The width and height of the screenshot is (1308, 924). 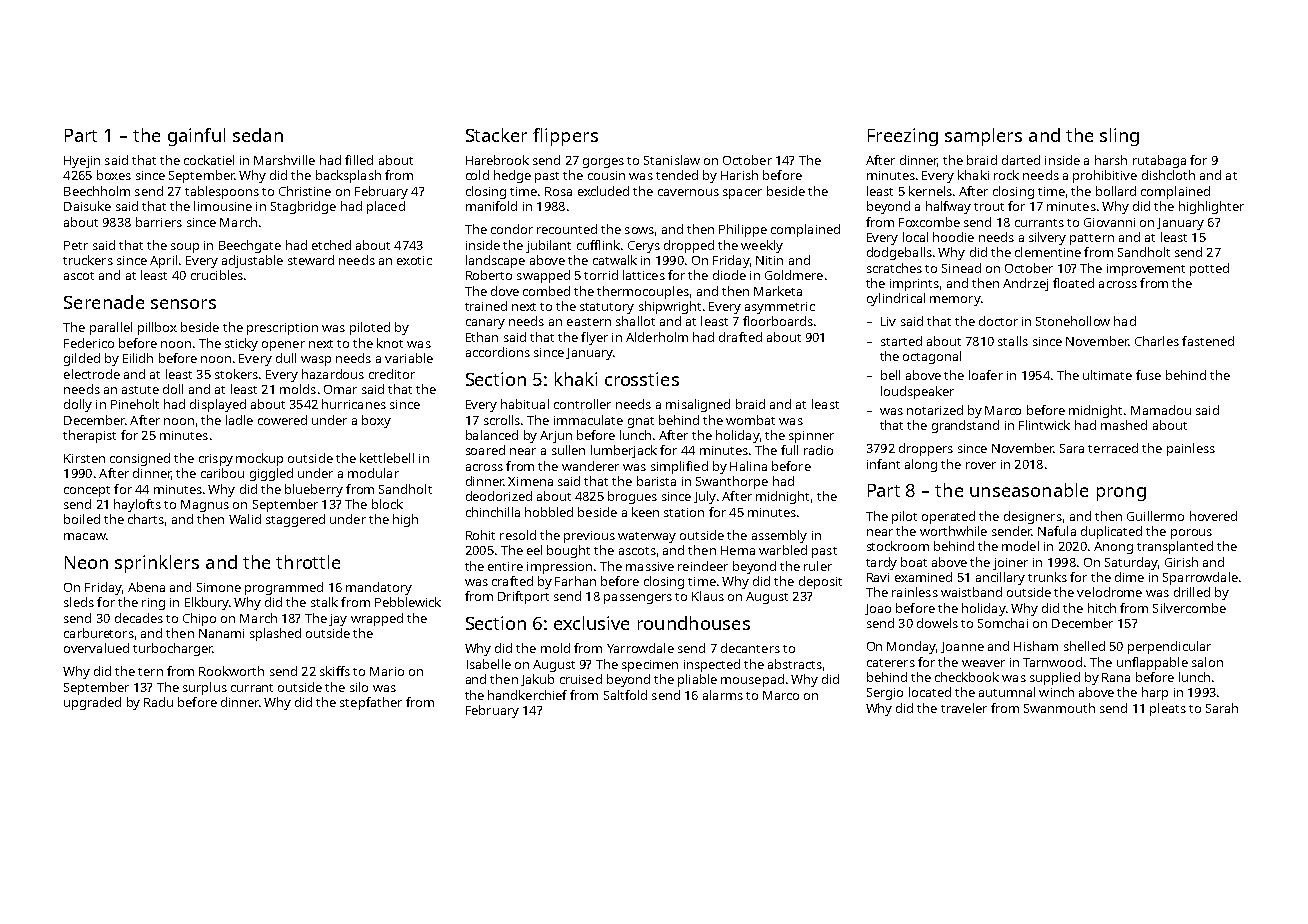 I want to click on sling, so click(x=1119, y=137).
